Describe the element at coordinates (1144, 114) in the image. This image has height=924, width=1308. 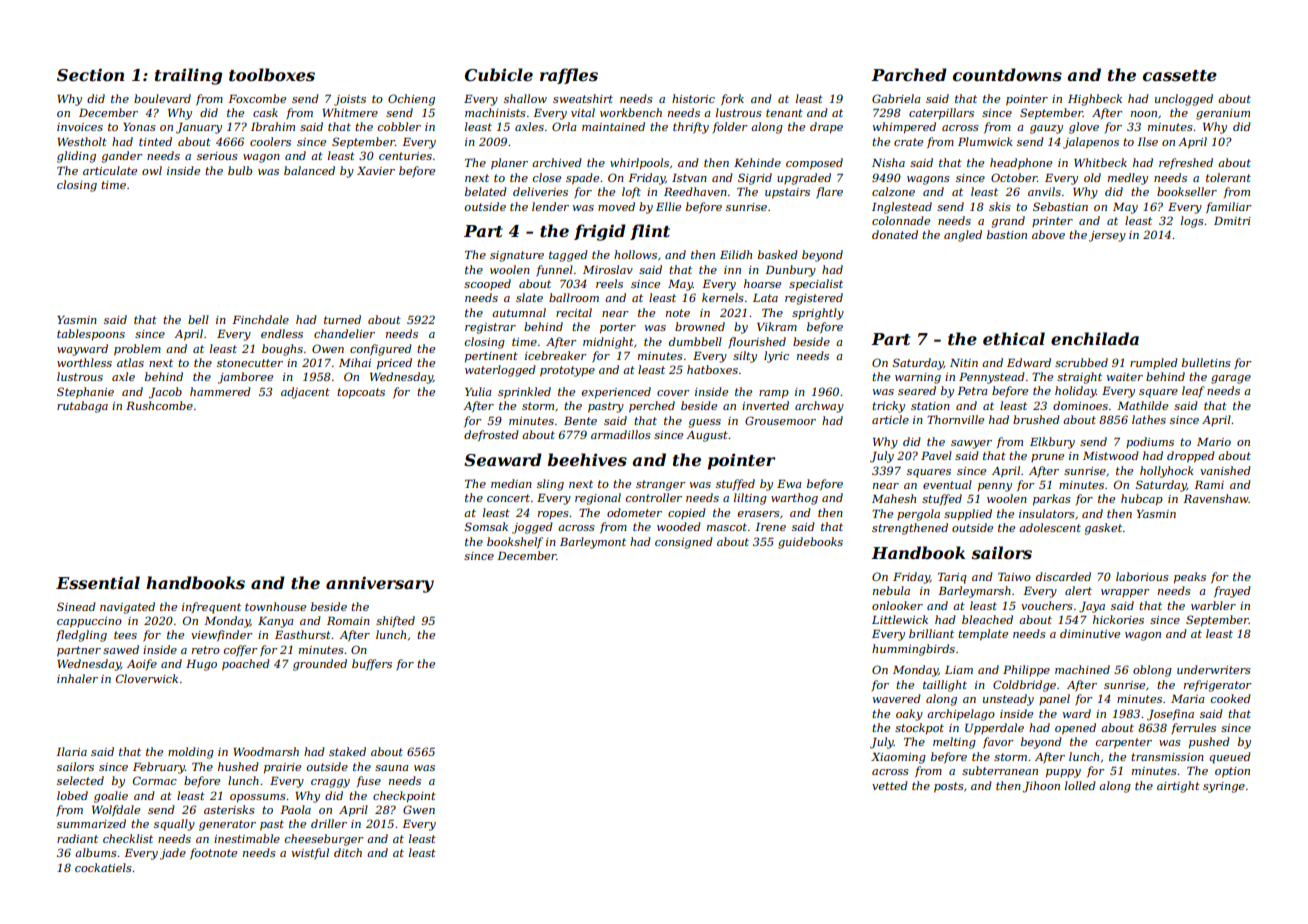
I see `noon` at that location.
